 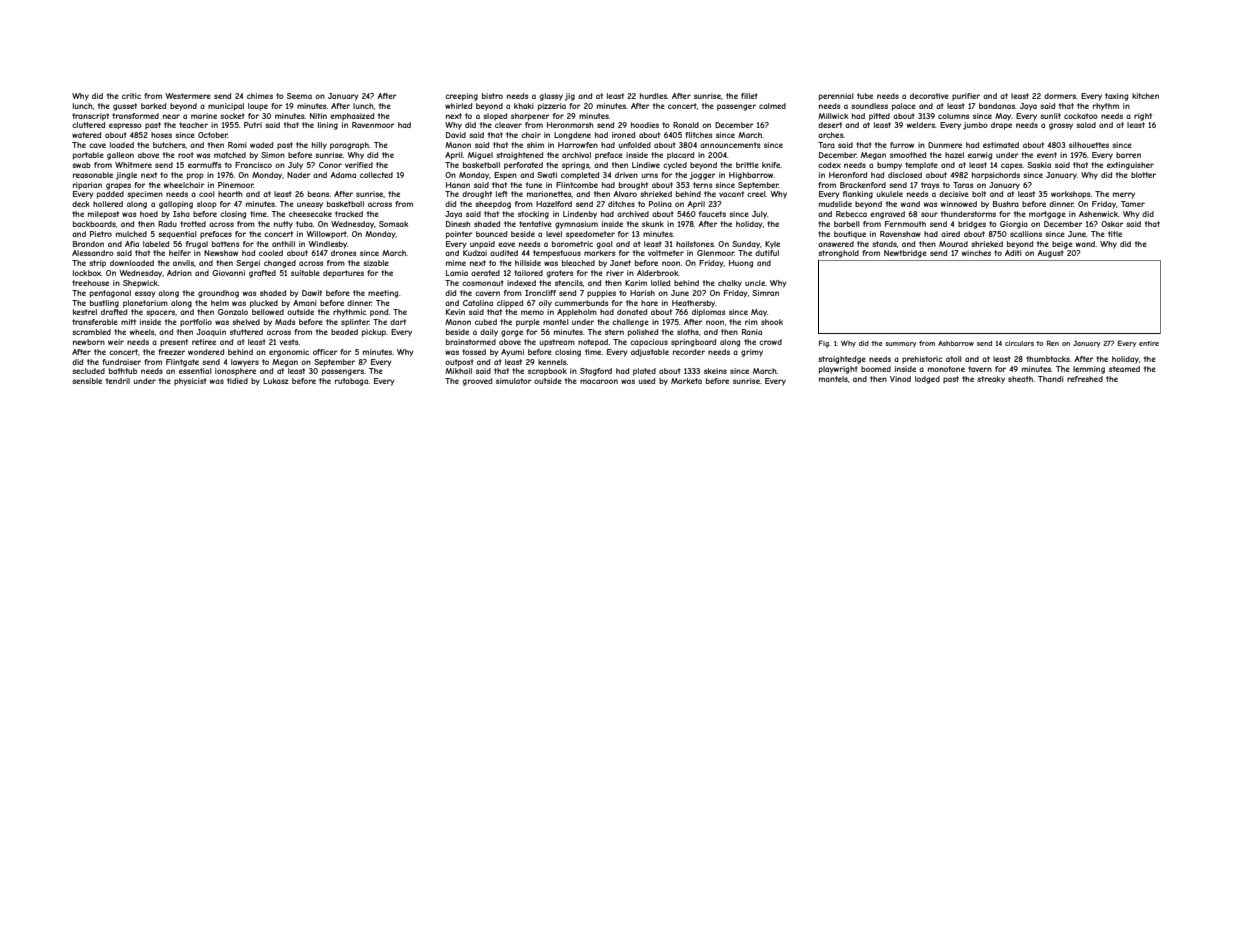 I want to click on circulars, so click(x=1019, y=343).
